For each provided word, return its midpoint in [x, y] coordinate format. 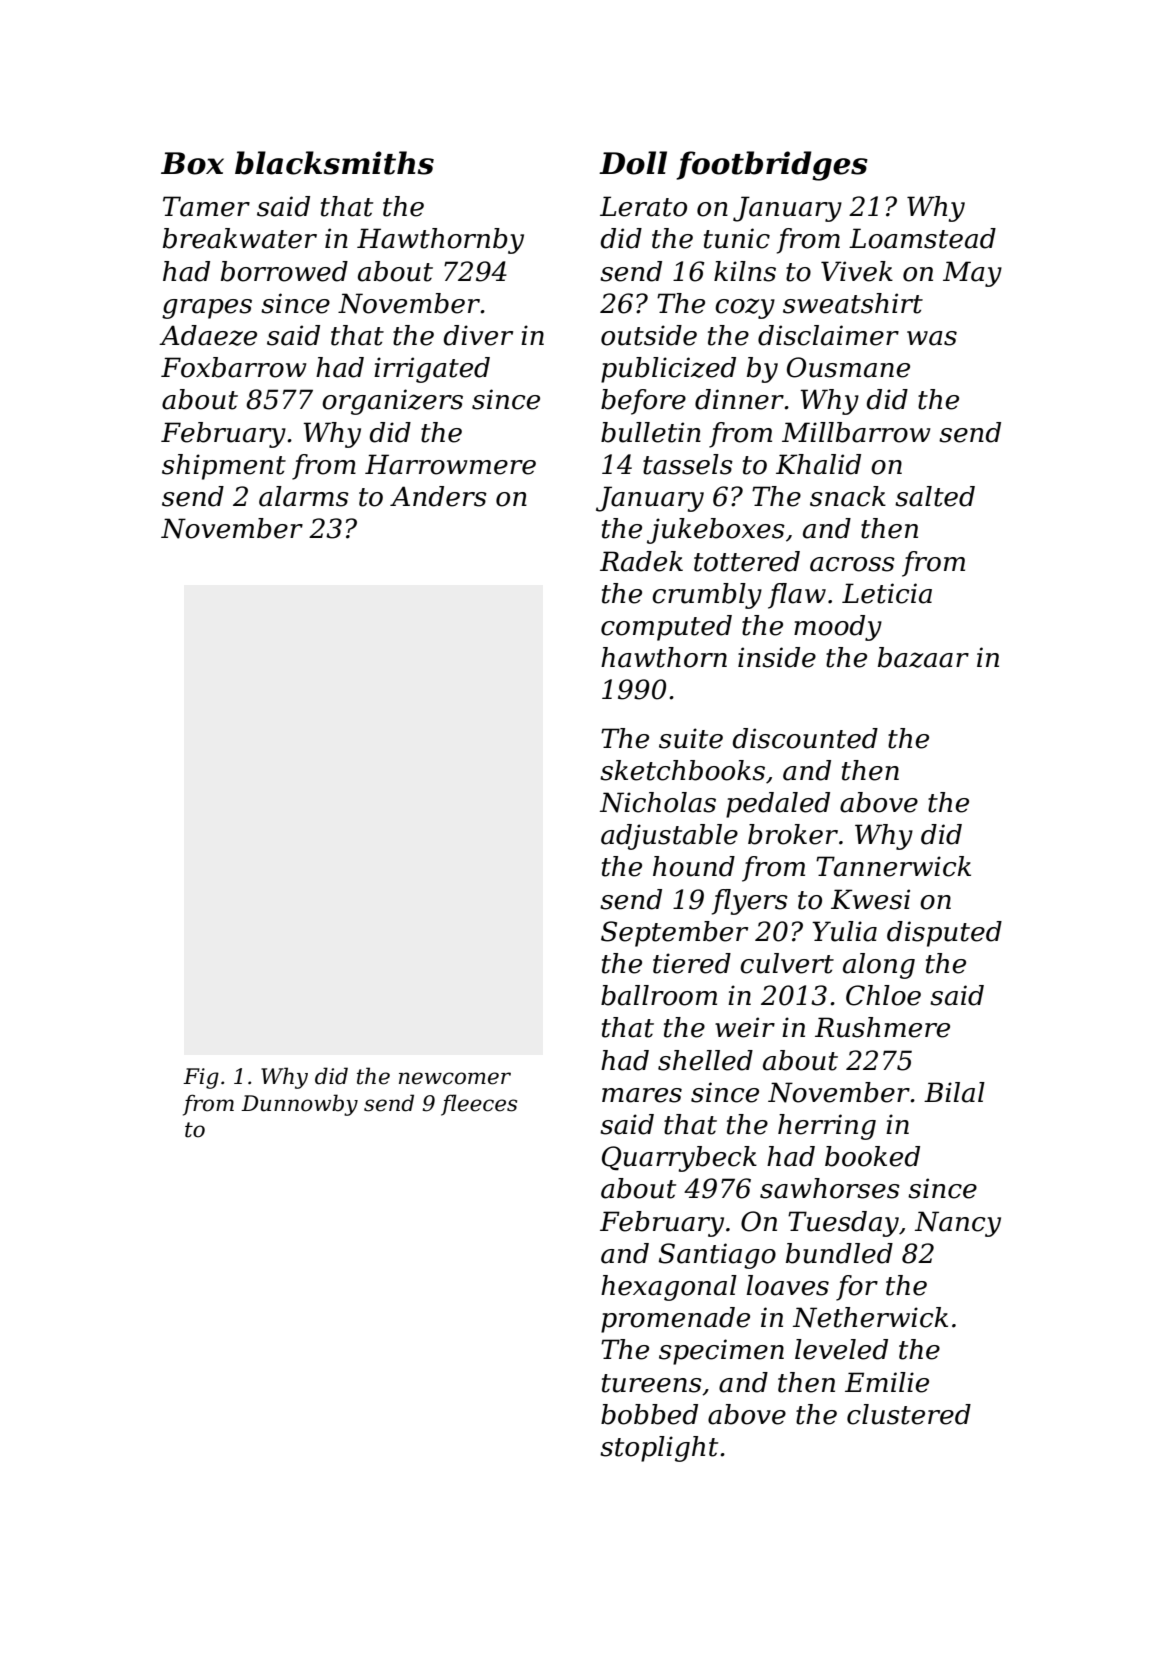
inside [777, 657]
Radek [641, 561]
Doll [633, 163]
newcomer [455, 1078]
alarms [304, 496]
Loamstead [922, 238]
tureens [652, 1383]
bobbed [649, 1414]
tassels [688, 464]
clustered [909, 1414]
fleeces [479, 1105]
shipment [224, 467]
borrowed [284, 271]
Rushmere [882, 1027]
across [852, 564]
